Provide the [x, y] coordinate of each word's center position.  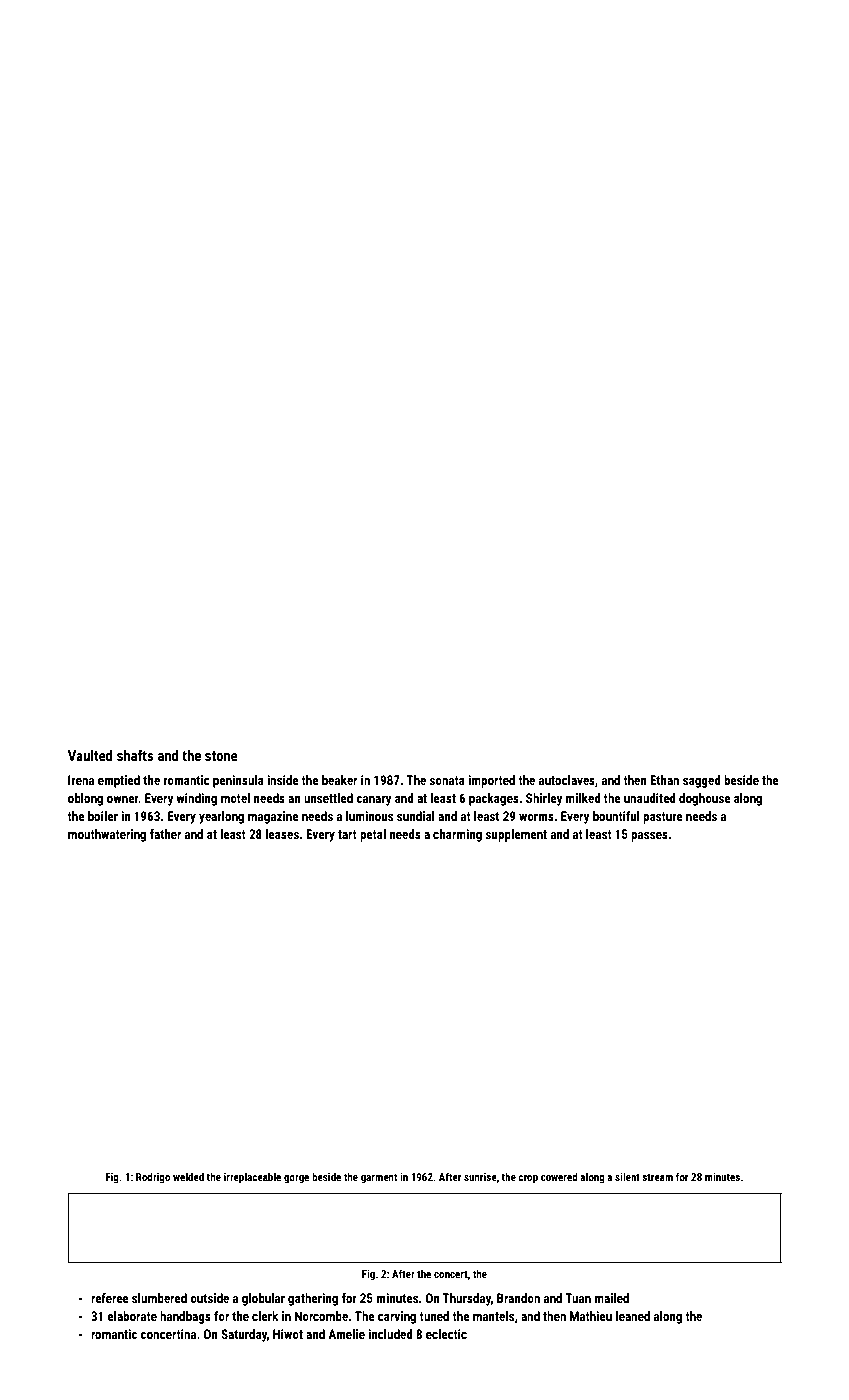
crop [528, 1179]
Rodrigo [153, 1177]
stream [657, 1177]
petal [373, 835]
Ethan [664, 780]
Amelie [346, 1334]
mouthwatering [107, 835]
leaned [633, 1316]
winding [196, 799]
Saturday [244, 1335]
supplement [516, 835]
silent [627, 1176]
